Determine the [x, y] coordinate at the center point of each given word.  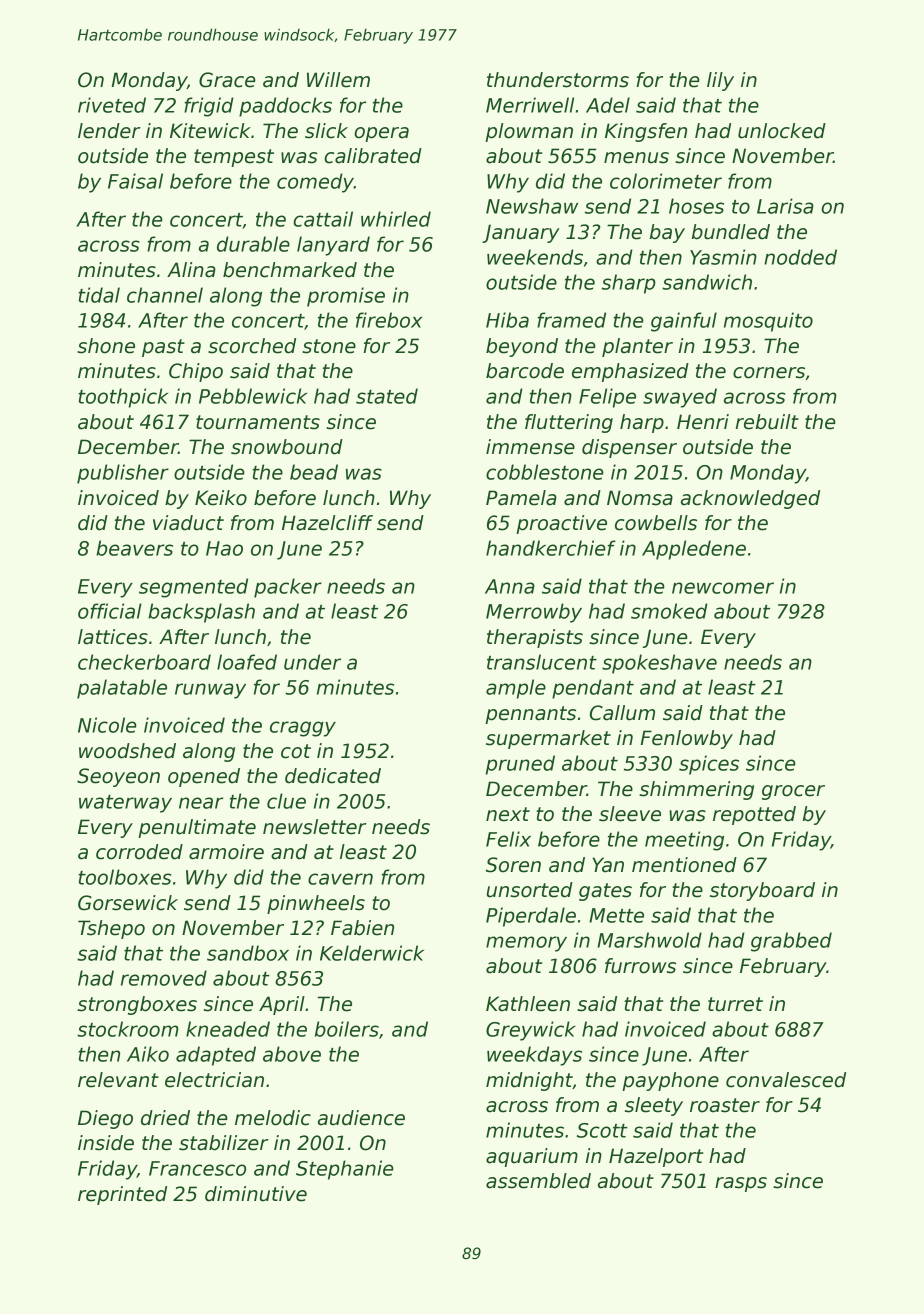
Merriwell [530, 105]
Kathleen [528, 1004]
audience [361, 1118]
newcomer [723, 588]
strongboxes [137, 1005]
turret [735, 1004]
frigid [209, 107]
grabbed [791, 942]
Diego [105, 1119]
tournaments [258, 422]
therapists [535, 638]
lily [720, 81]
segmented [193, 588]
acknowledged [750, 499]
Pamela [521, 498]
